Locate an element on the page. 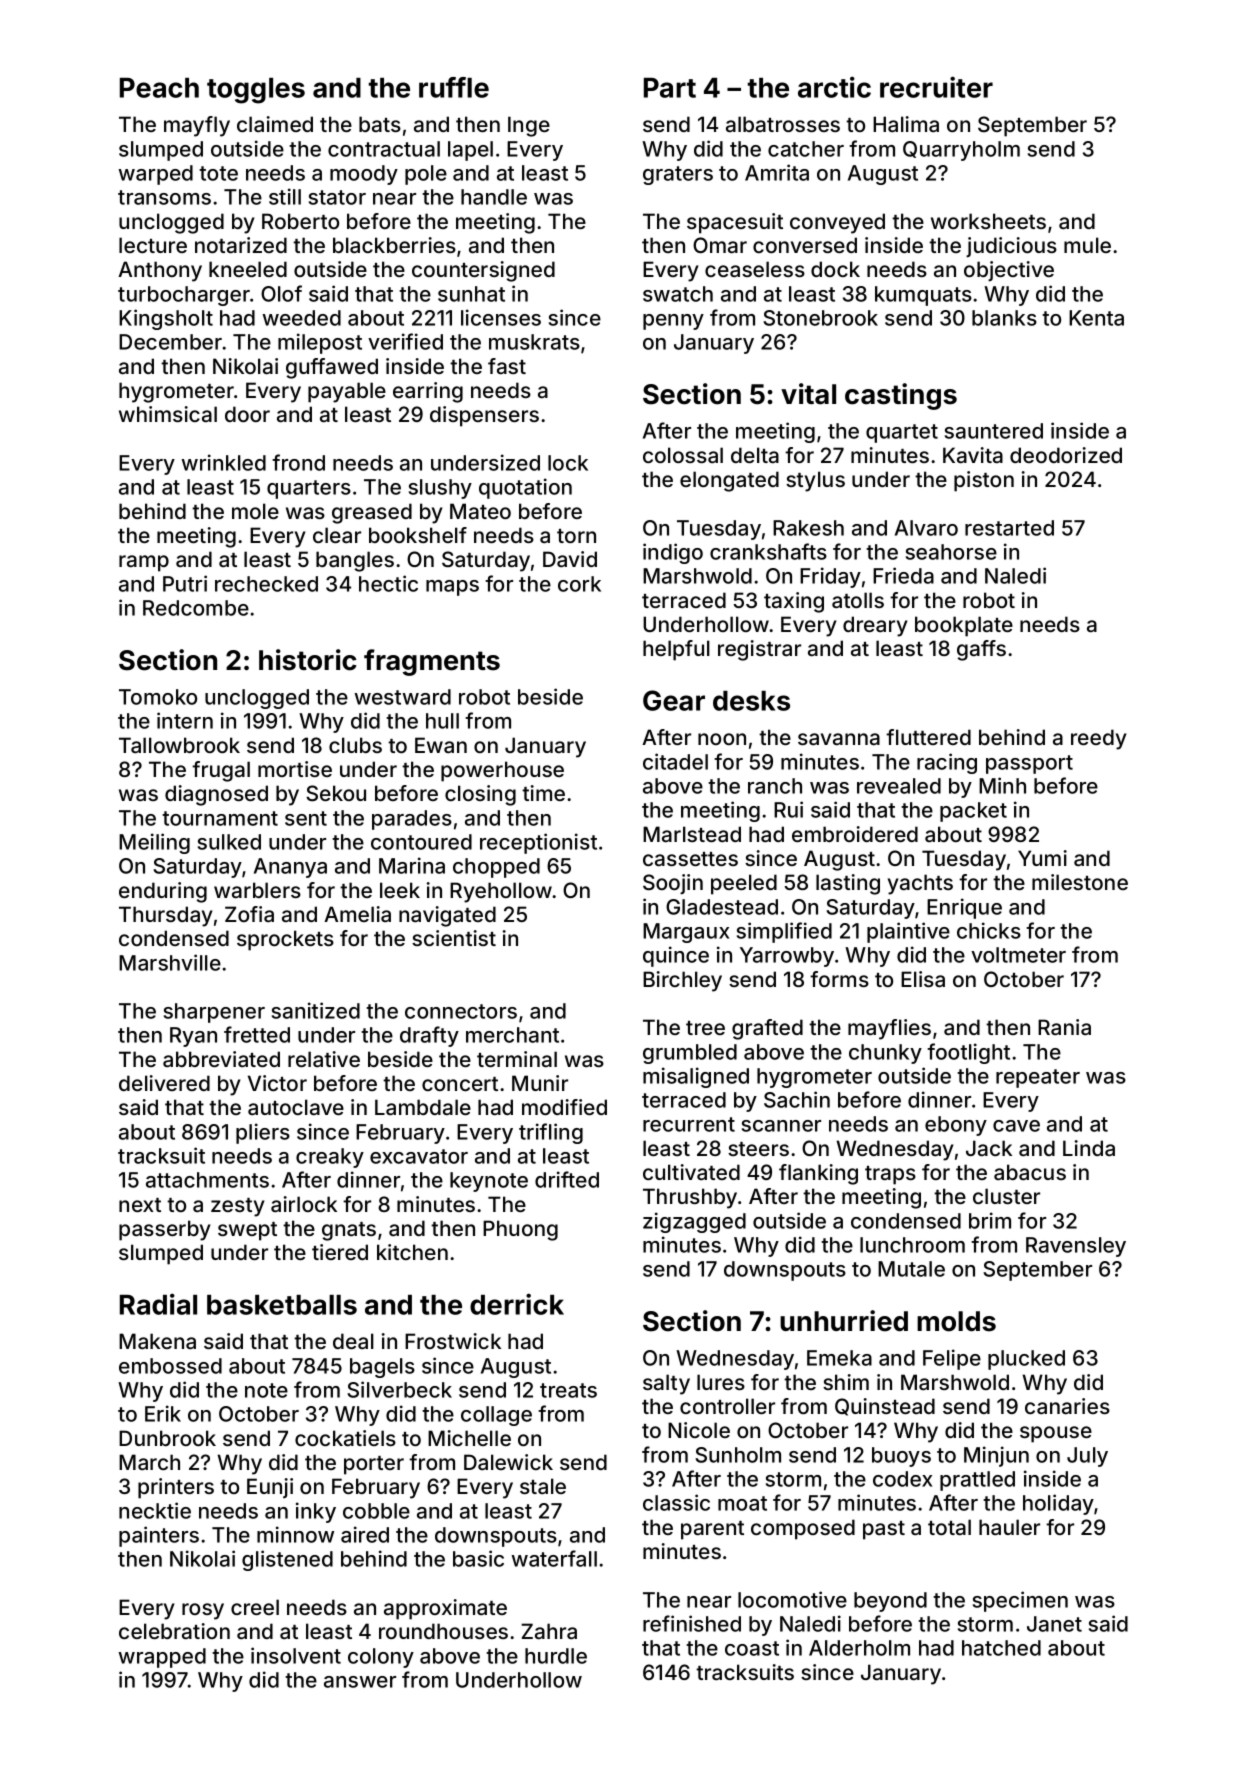  time is located at coordinates (543, 793).
